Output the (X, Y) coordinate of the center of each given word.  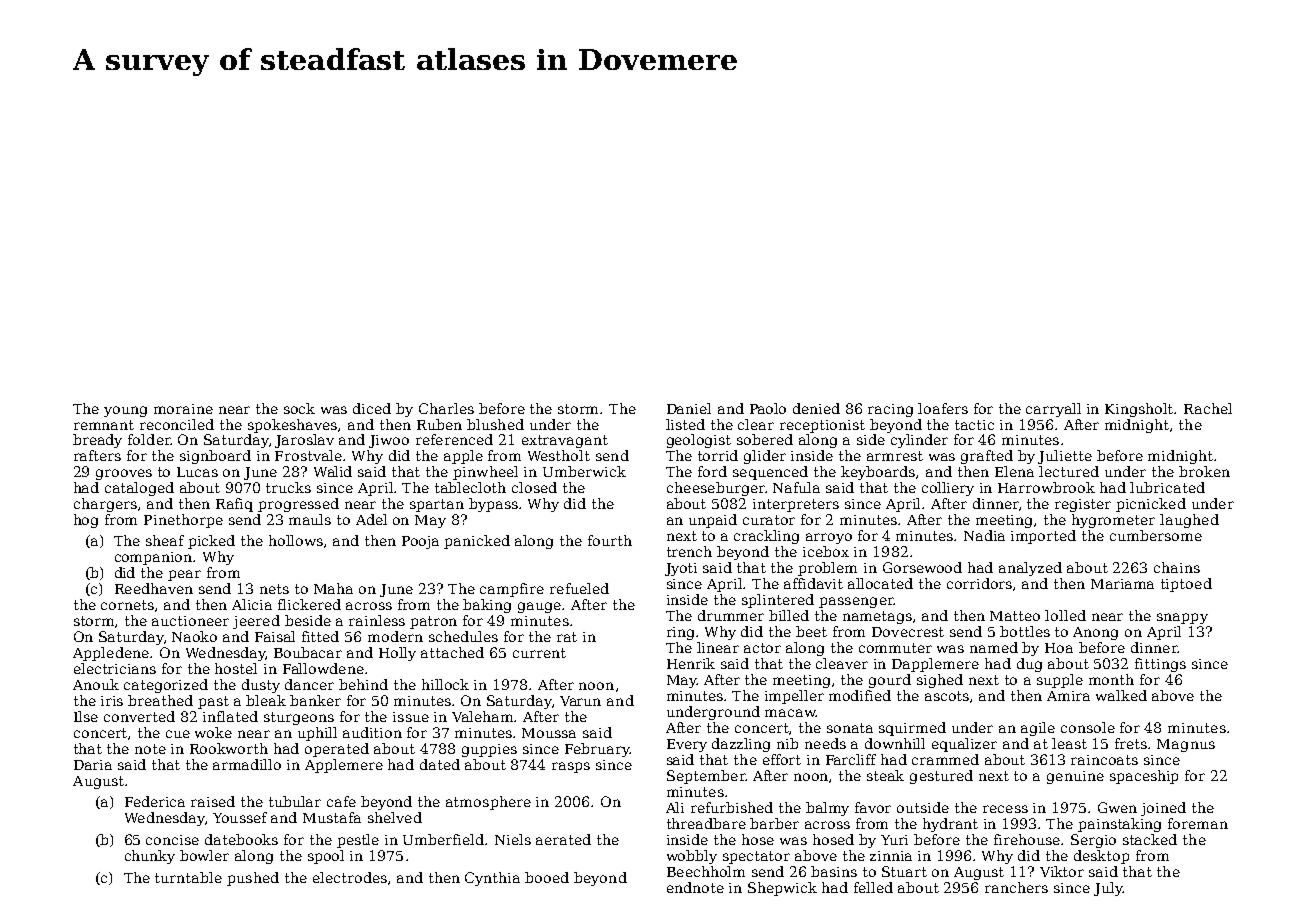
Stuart (904, 871)
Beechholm (706, 871)
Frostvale (308, 455)
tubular (295, 801)
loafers (943, 408)
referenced (454, 439)
